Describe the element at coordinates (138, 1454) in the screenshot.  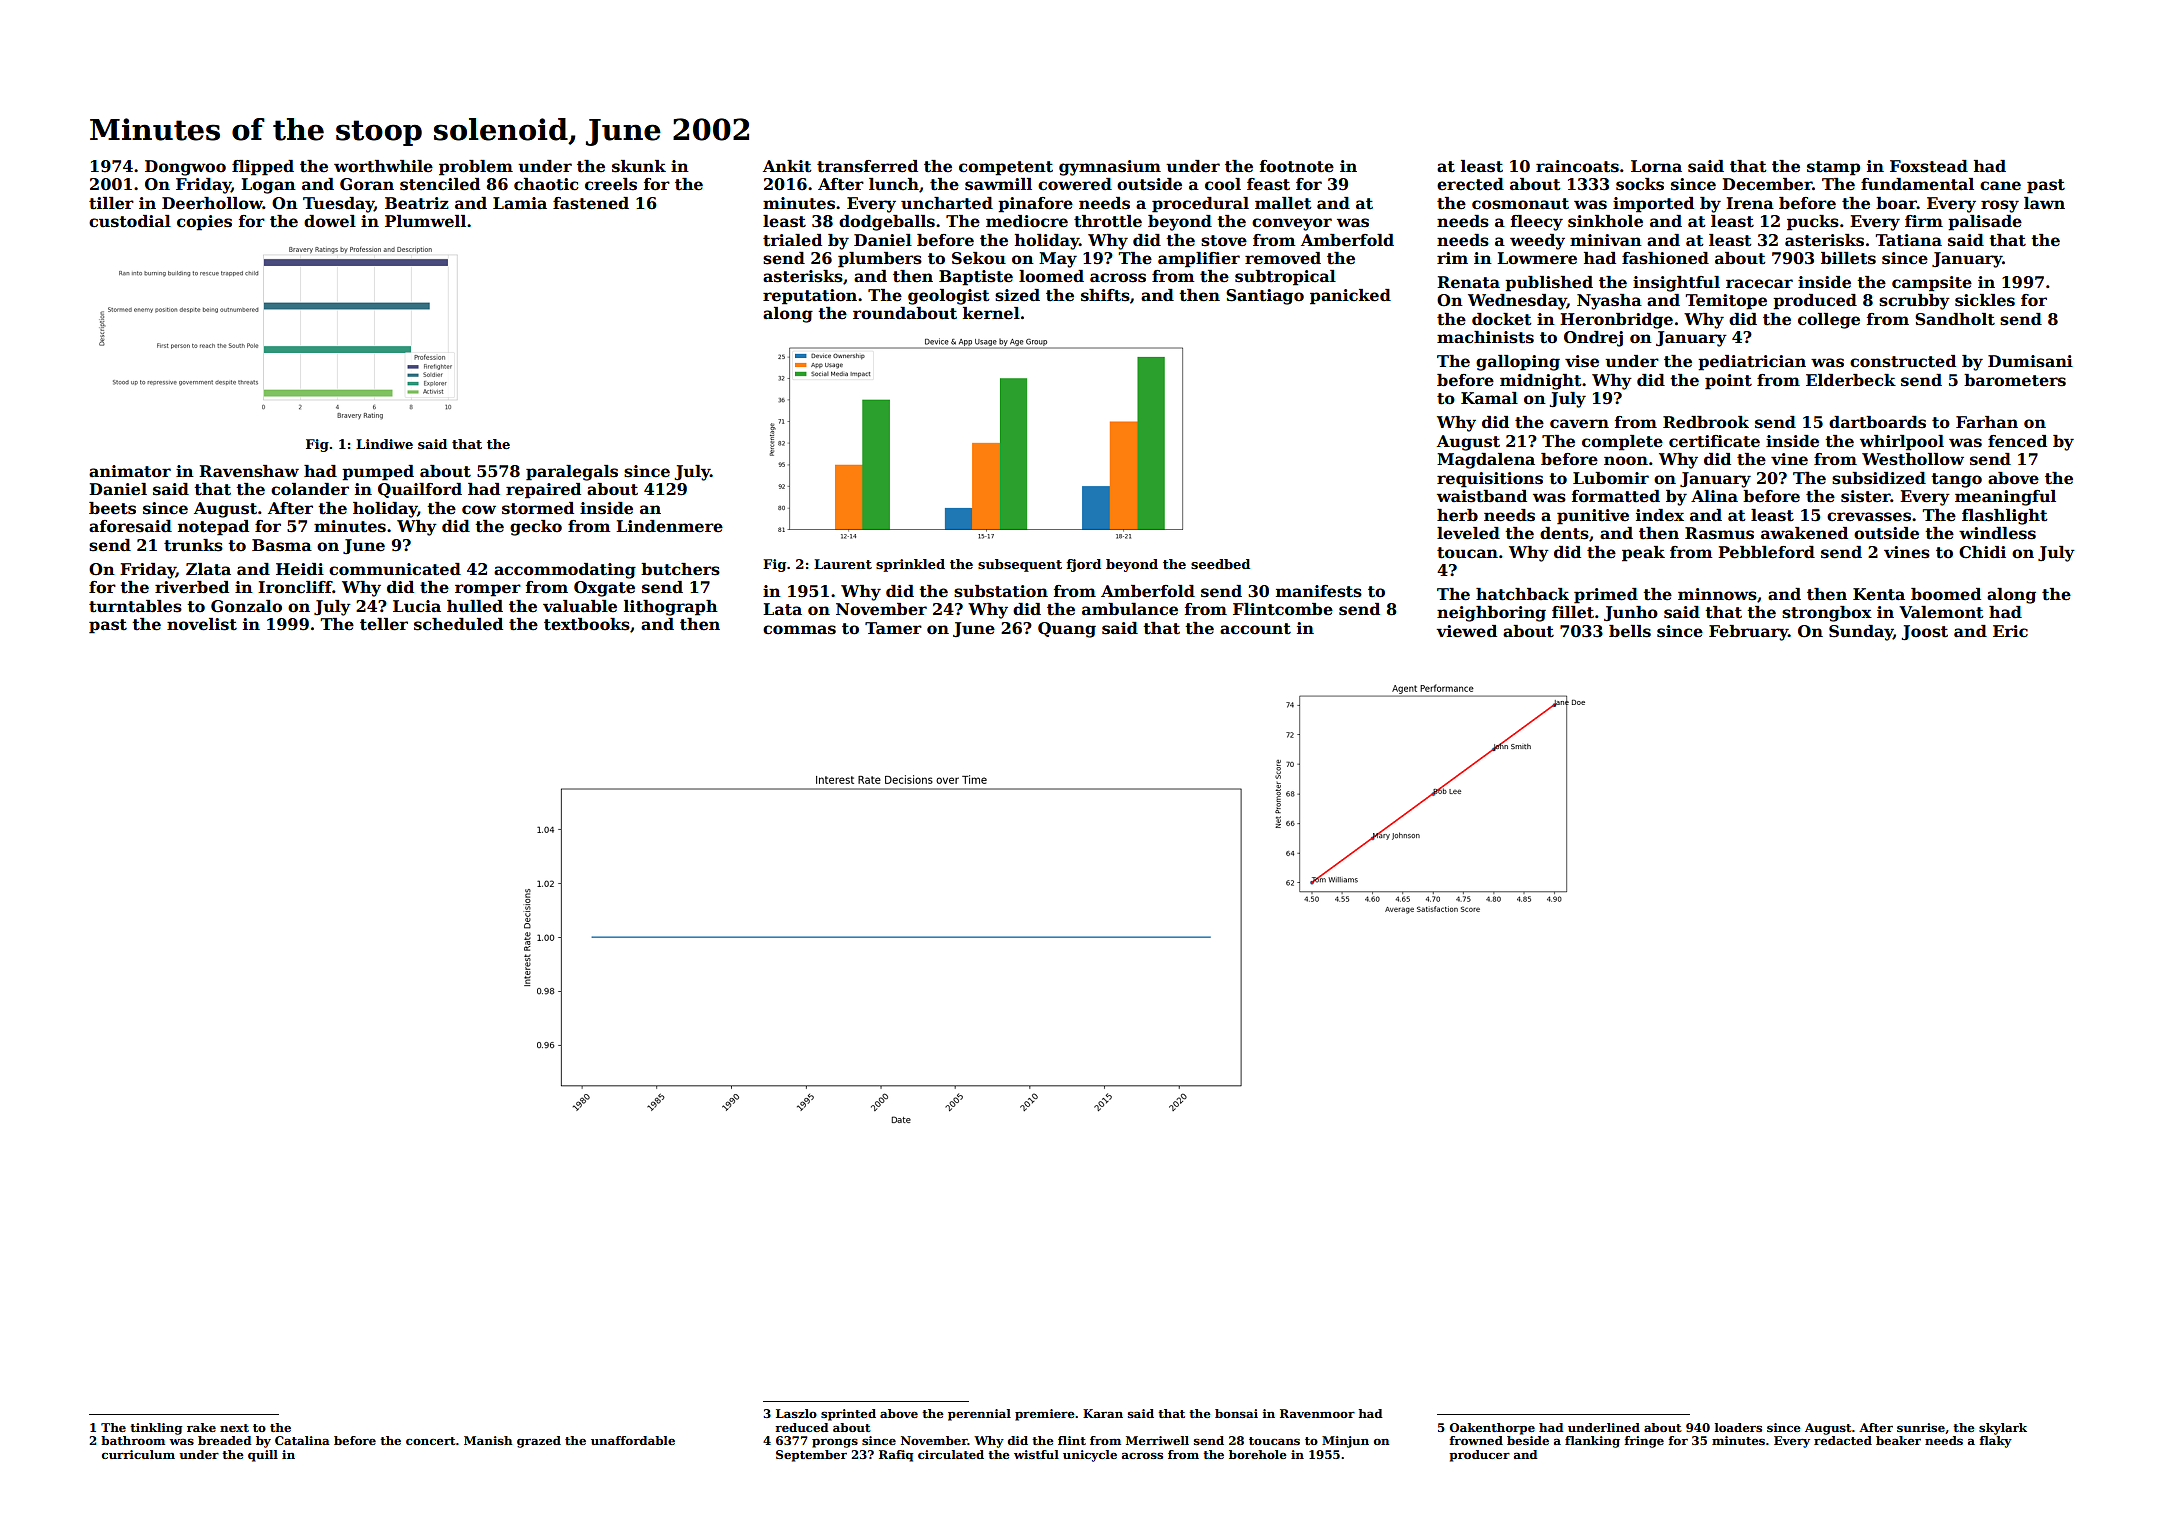
I see `curriculum` at that location.
